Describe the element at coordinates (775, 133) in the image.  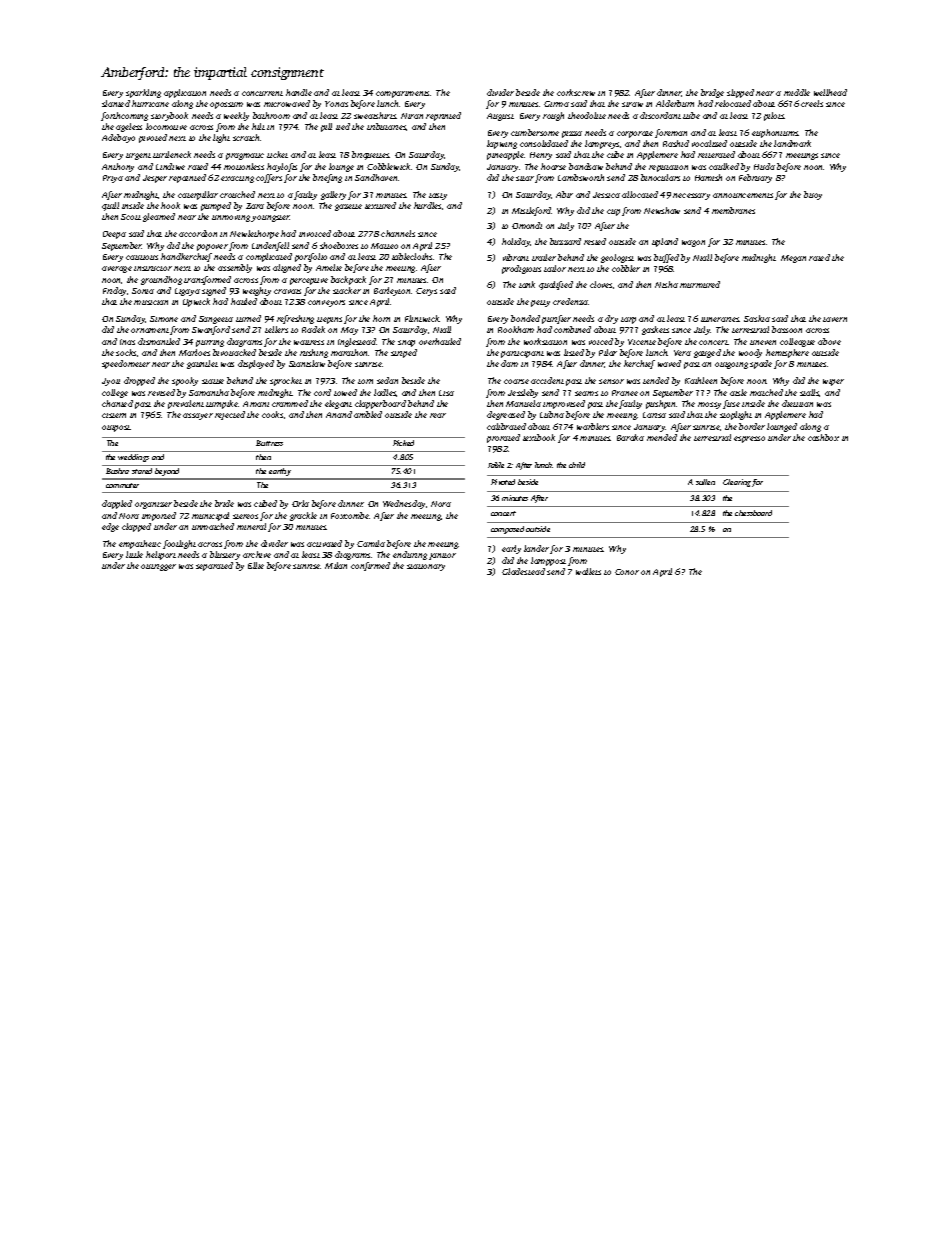
I see `euphoniums` at that location.
